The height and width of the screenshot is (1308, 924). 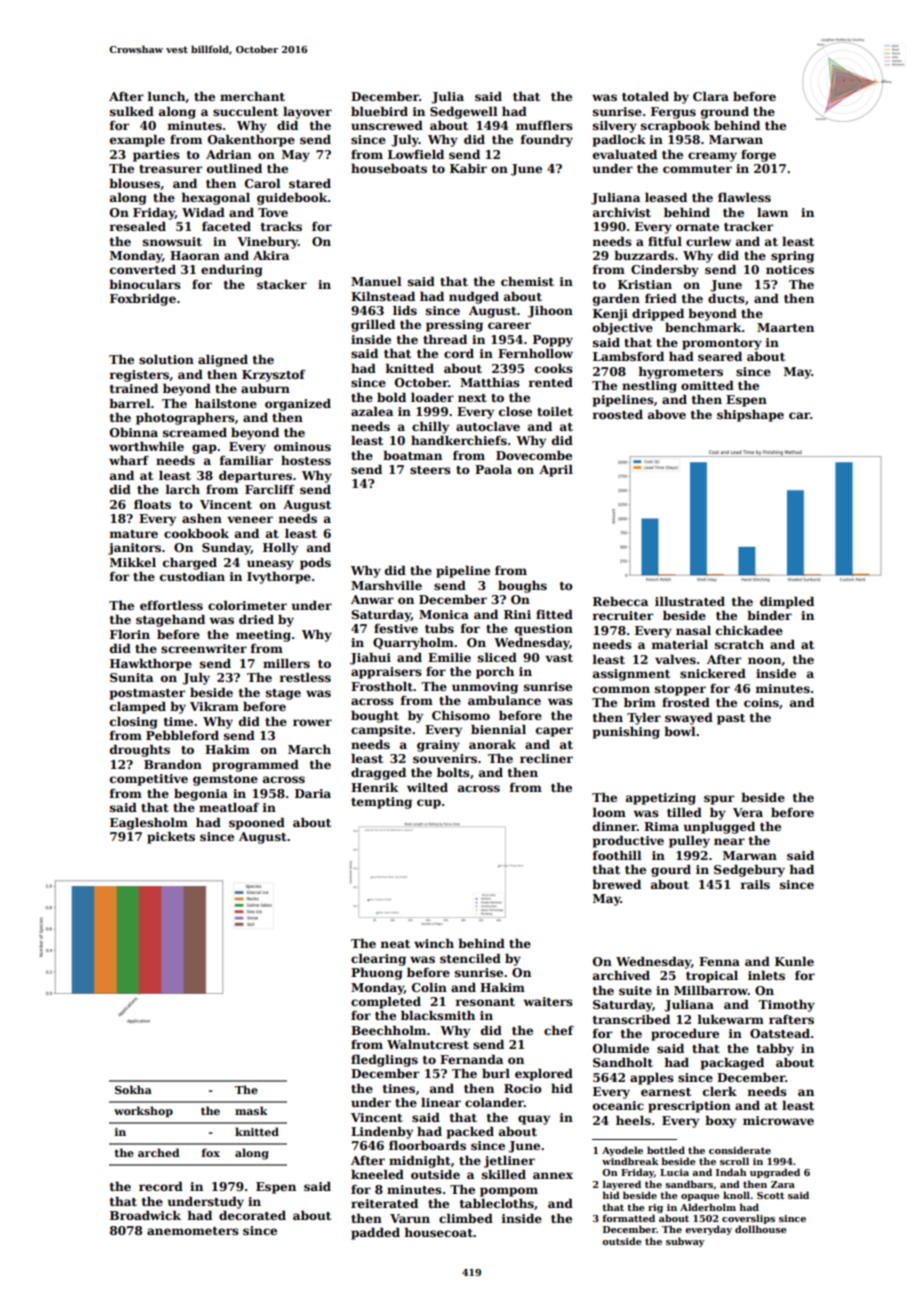 What do you see at coordinates (167, 97) in the screenshot?
I see `lunch` at bounding box center [167, 97].
